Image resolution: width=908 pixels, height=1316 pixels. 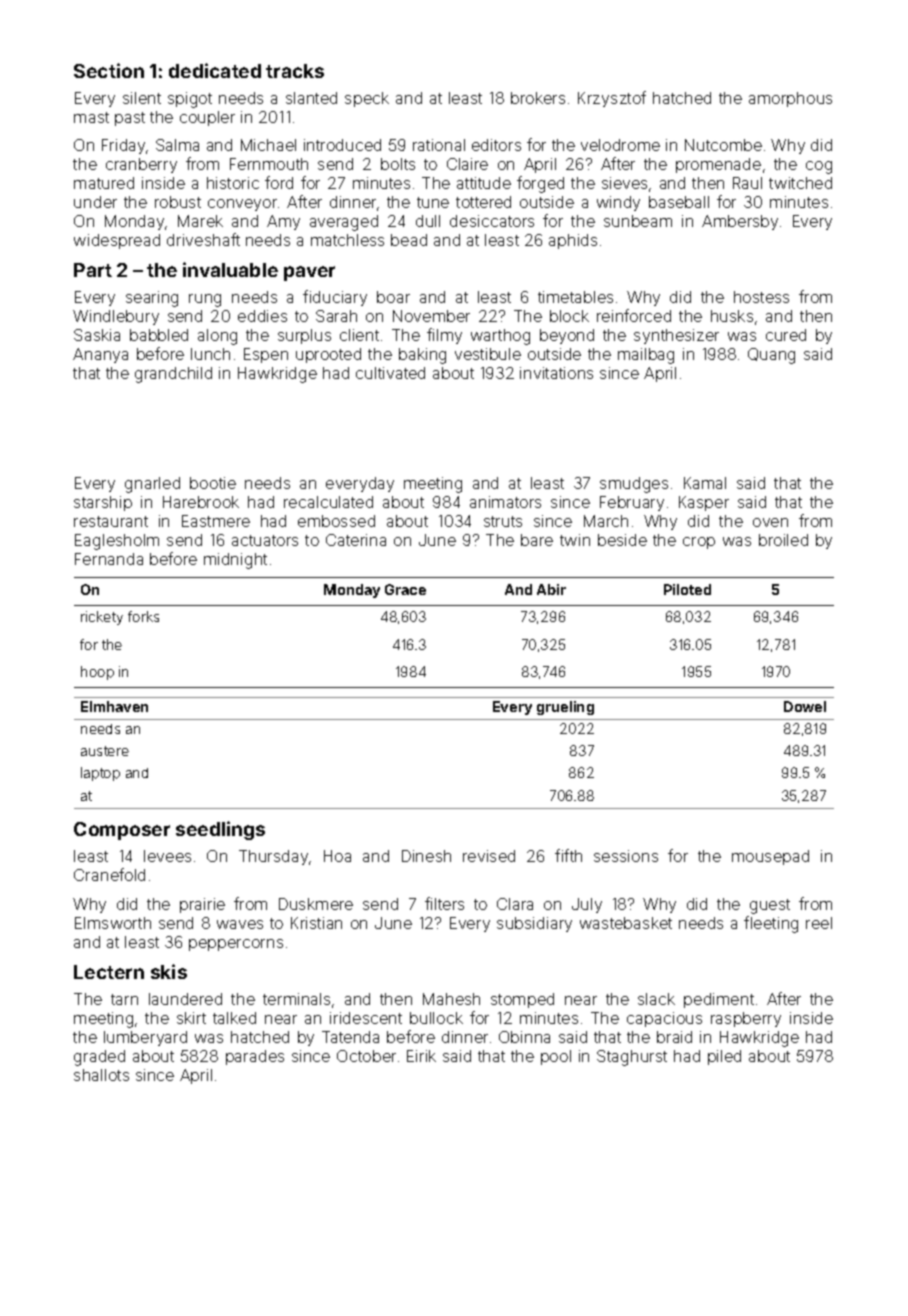 I want to click on Lectern, so click(x=109, y=972).
